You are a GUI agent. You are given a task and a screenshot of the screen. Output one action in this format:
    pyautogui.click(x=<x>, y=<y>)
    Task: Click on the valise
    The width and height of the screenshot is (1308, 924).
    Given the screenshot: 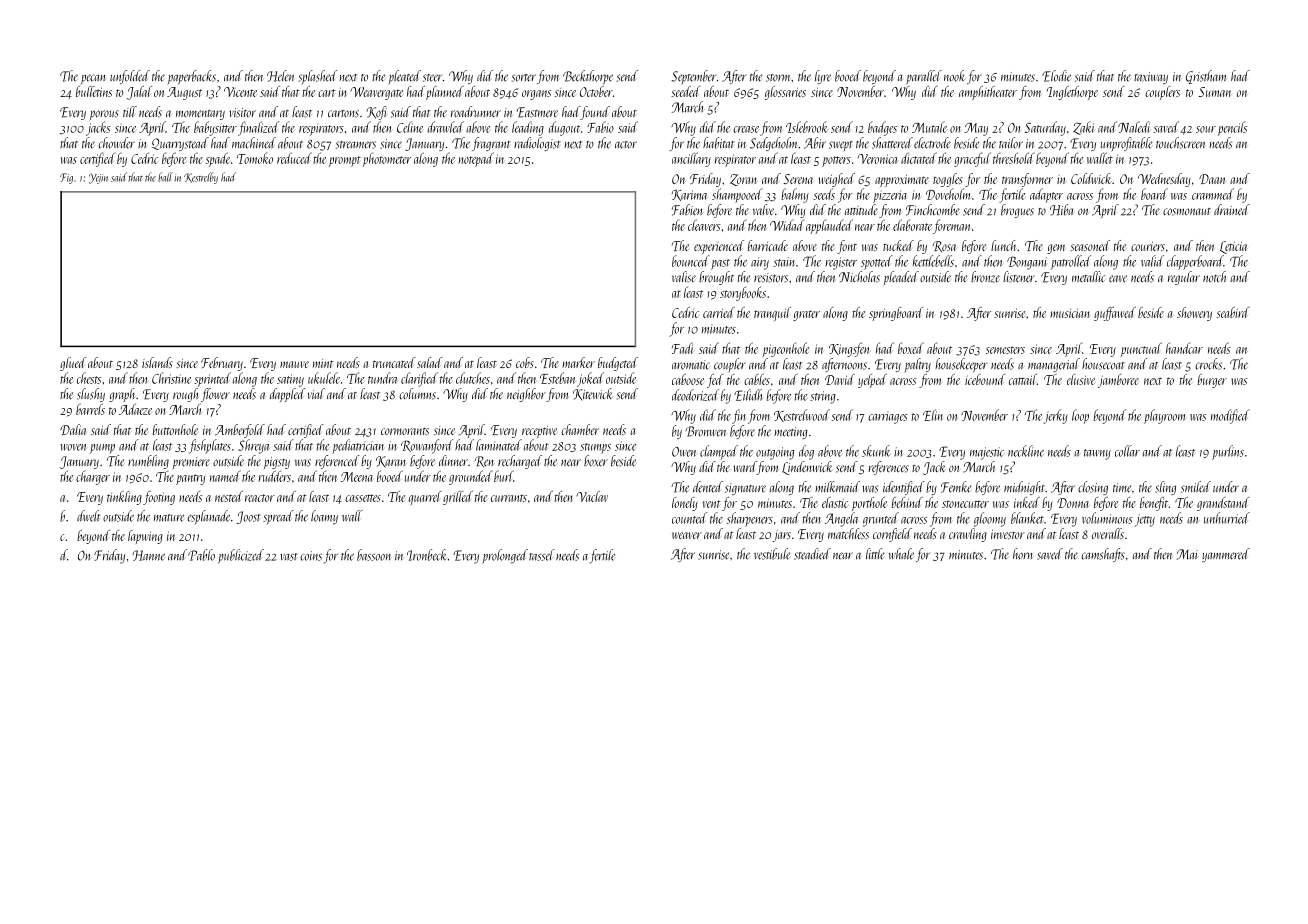 What is the action you would take?
    pyautogui.click(x=684, y=277)
